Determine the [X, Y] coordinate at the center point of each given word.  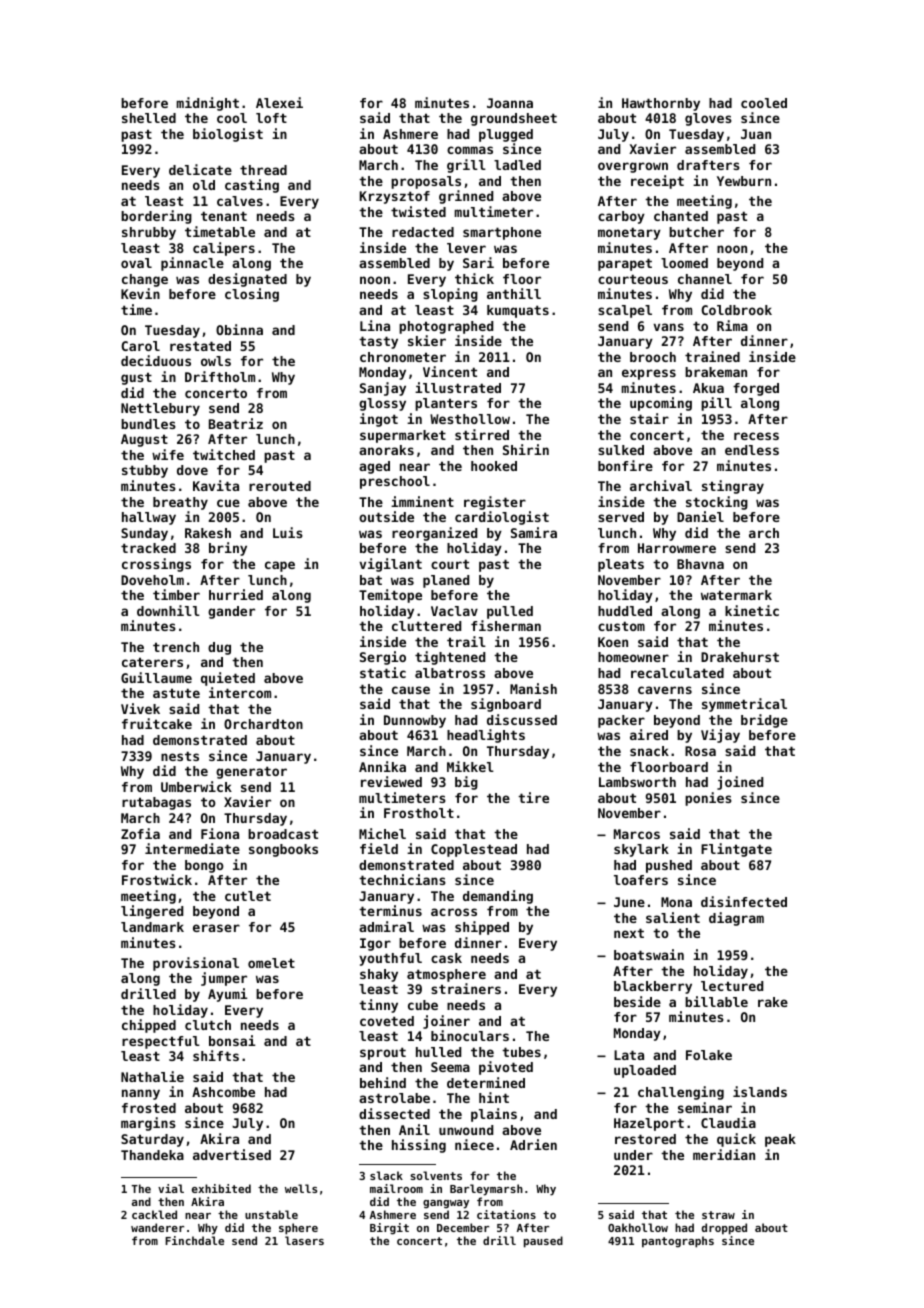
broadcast [283, 834]
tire [533, 797]
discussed [522, 719]
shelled [149, 118]
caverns [665, 690]
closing [252, 295]
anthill [514, 293]
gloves [708, 119]
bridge [764, 721]
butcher [696, 232]
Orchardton [263, 724]
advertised [232, 1154]
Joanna [510, 103]
